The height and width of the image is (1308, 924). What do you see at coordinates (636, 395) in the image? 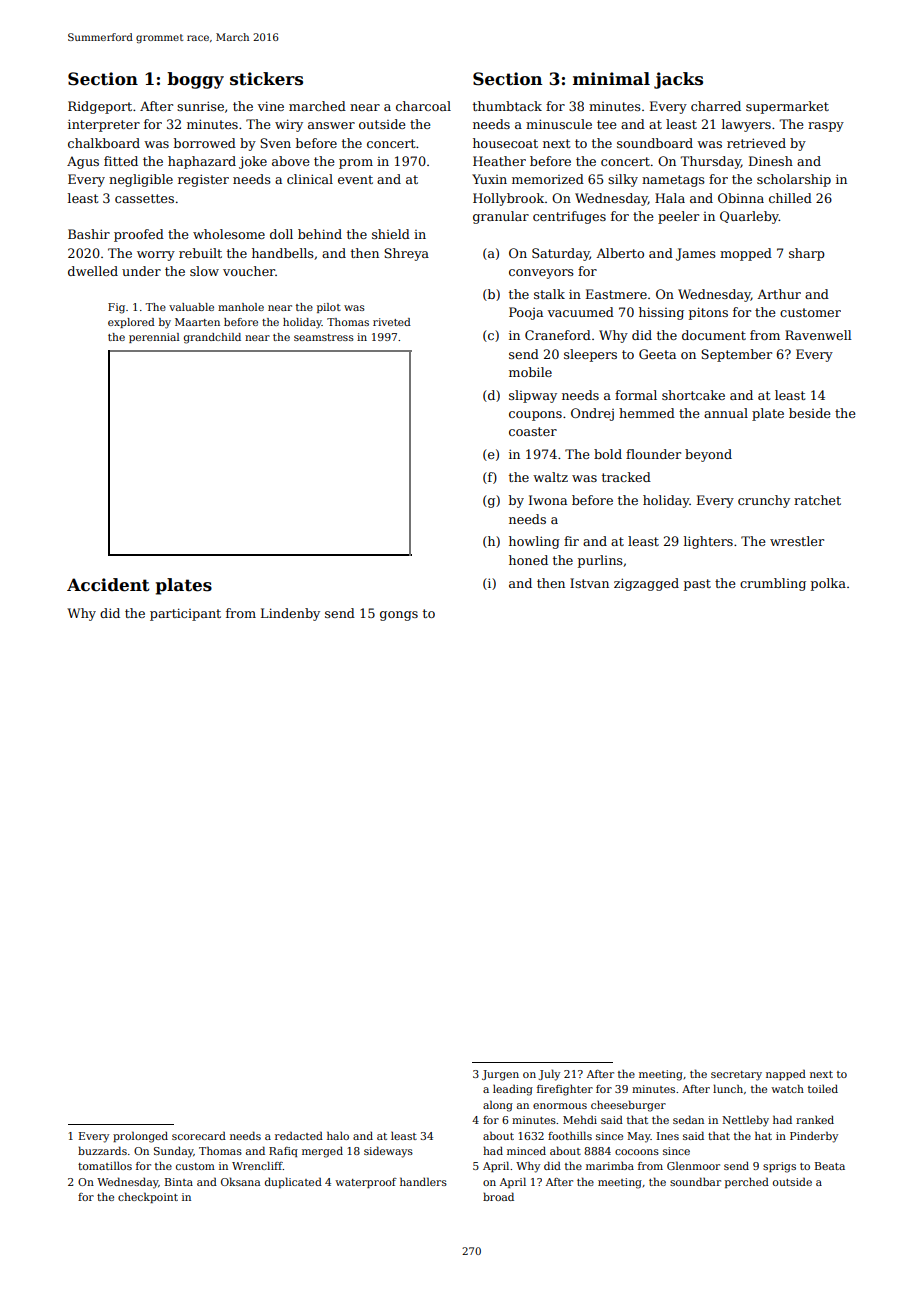
I see `formal` at bounding box center [636, 395].
